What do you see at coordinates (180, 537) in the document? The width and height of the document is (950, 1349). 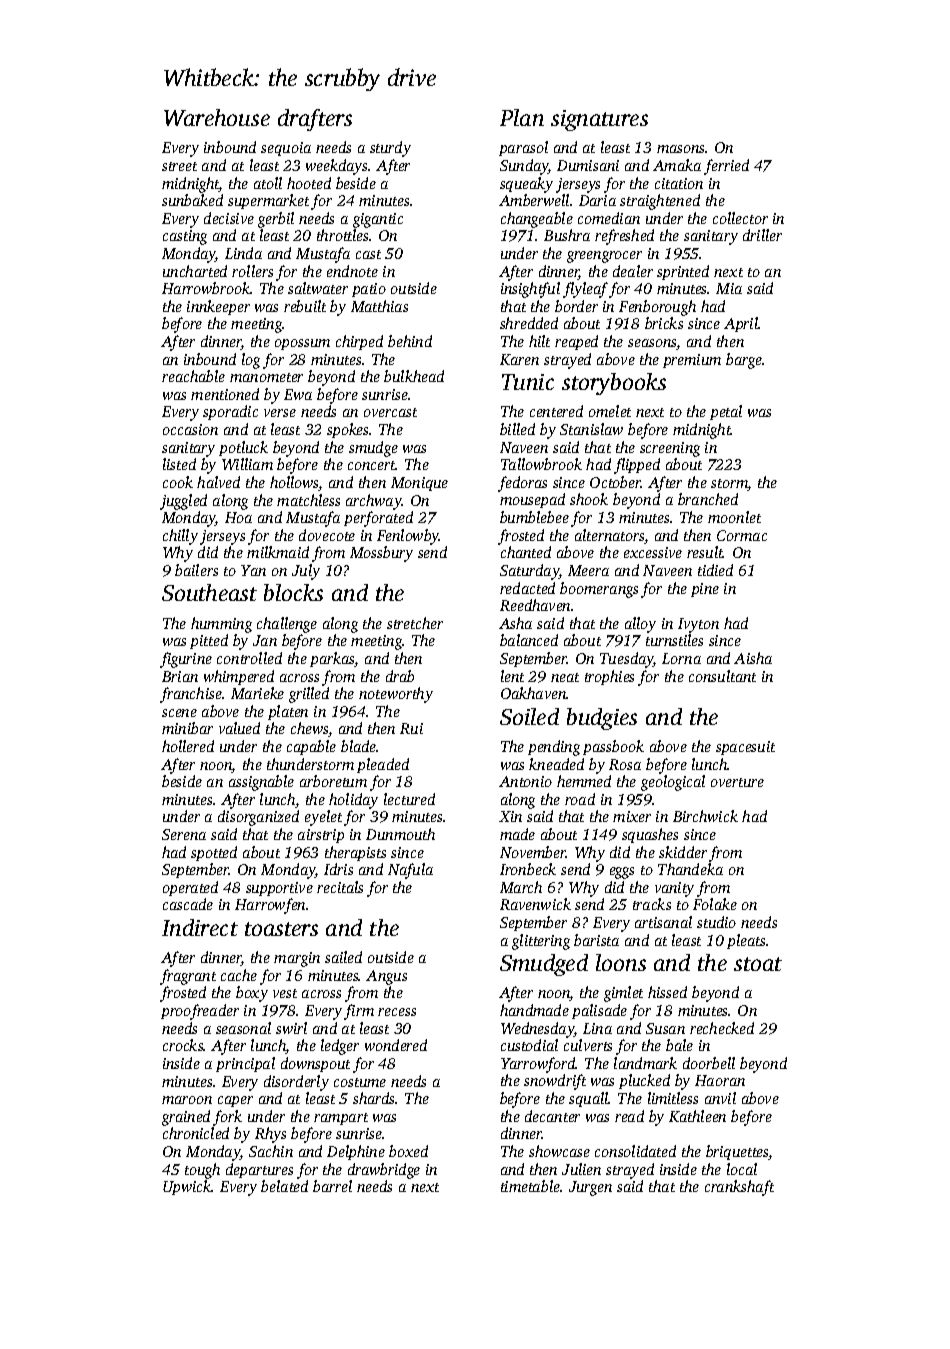 I see `chilly` at bounding box center [180, 537].
